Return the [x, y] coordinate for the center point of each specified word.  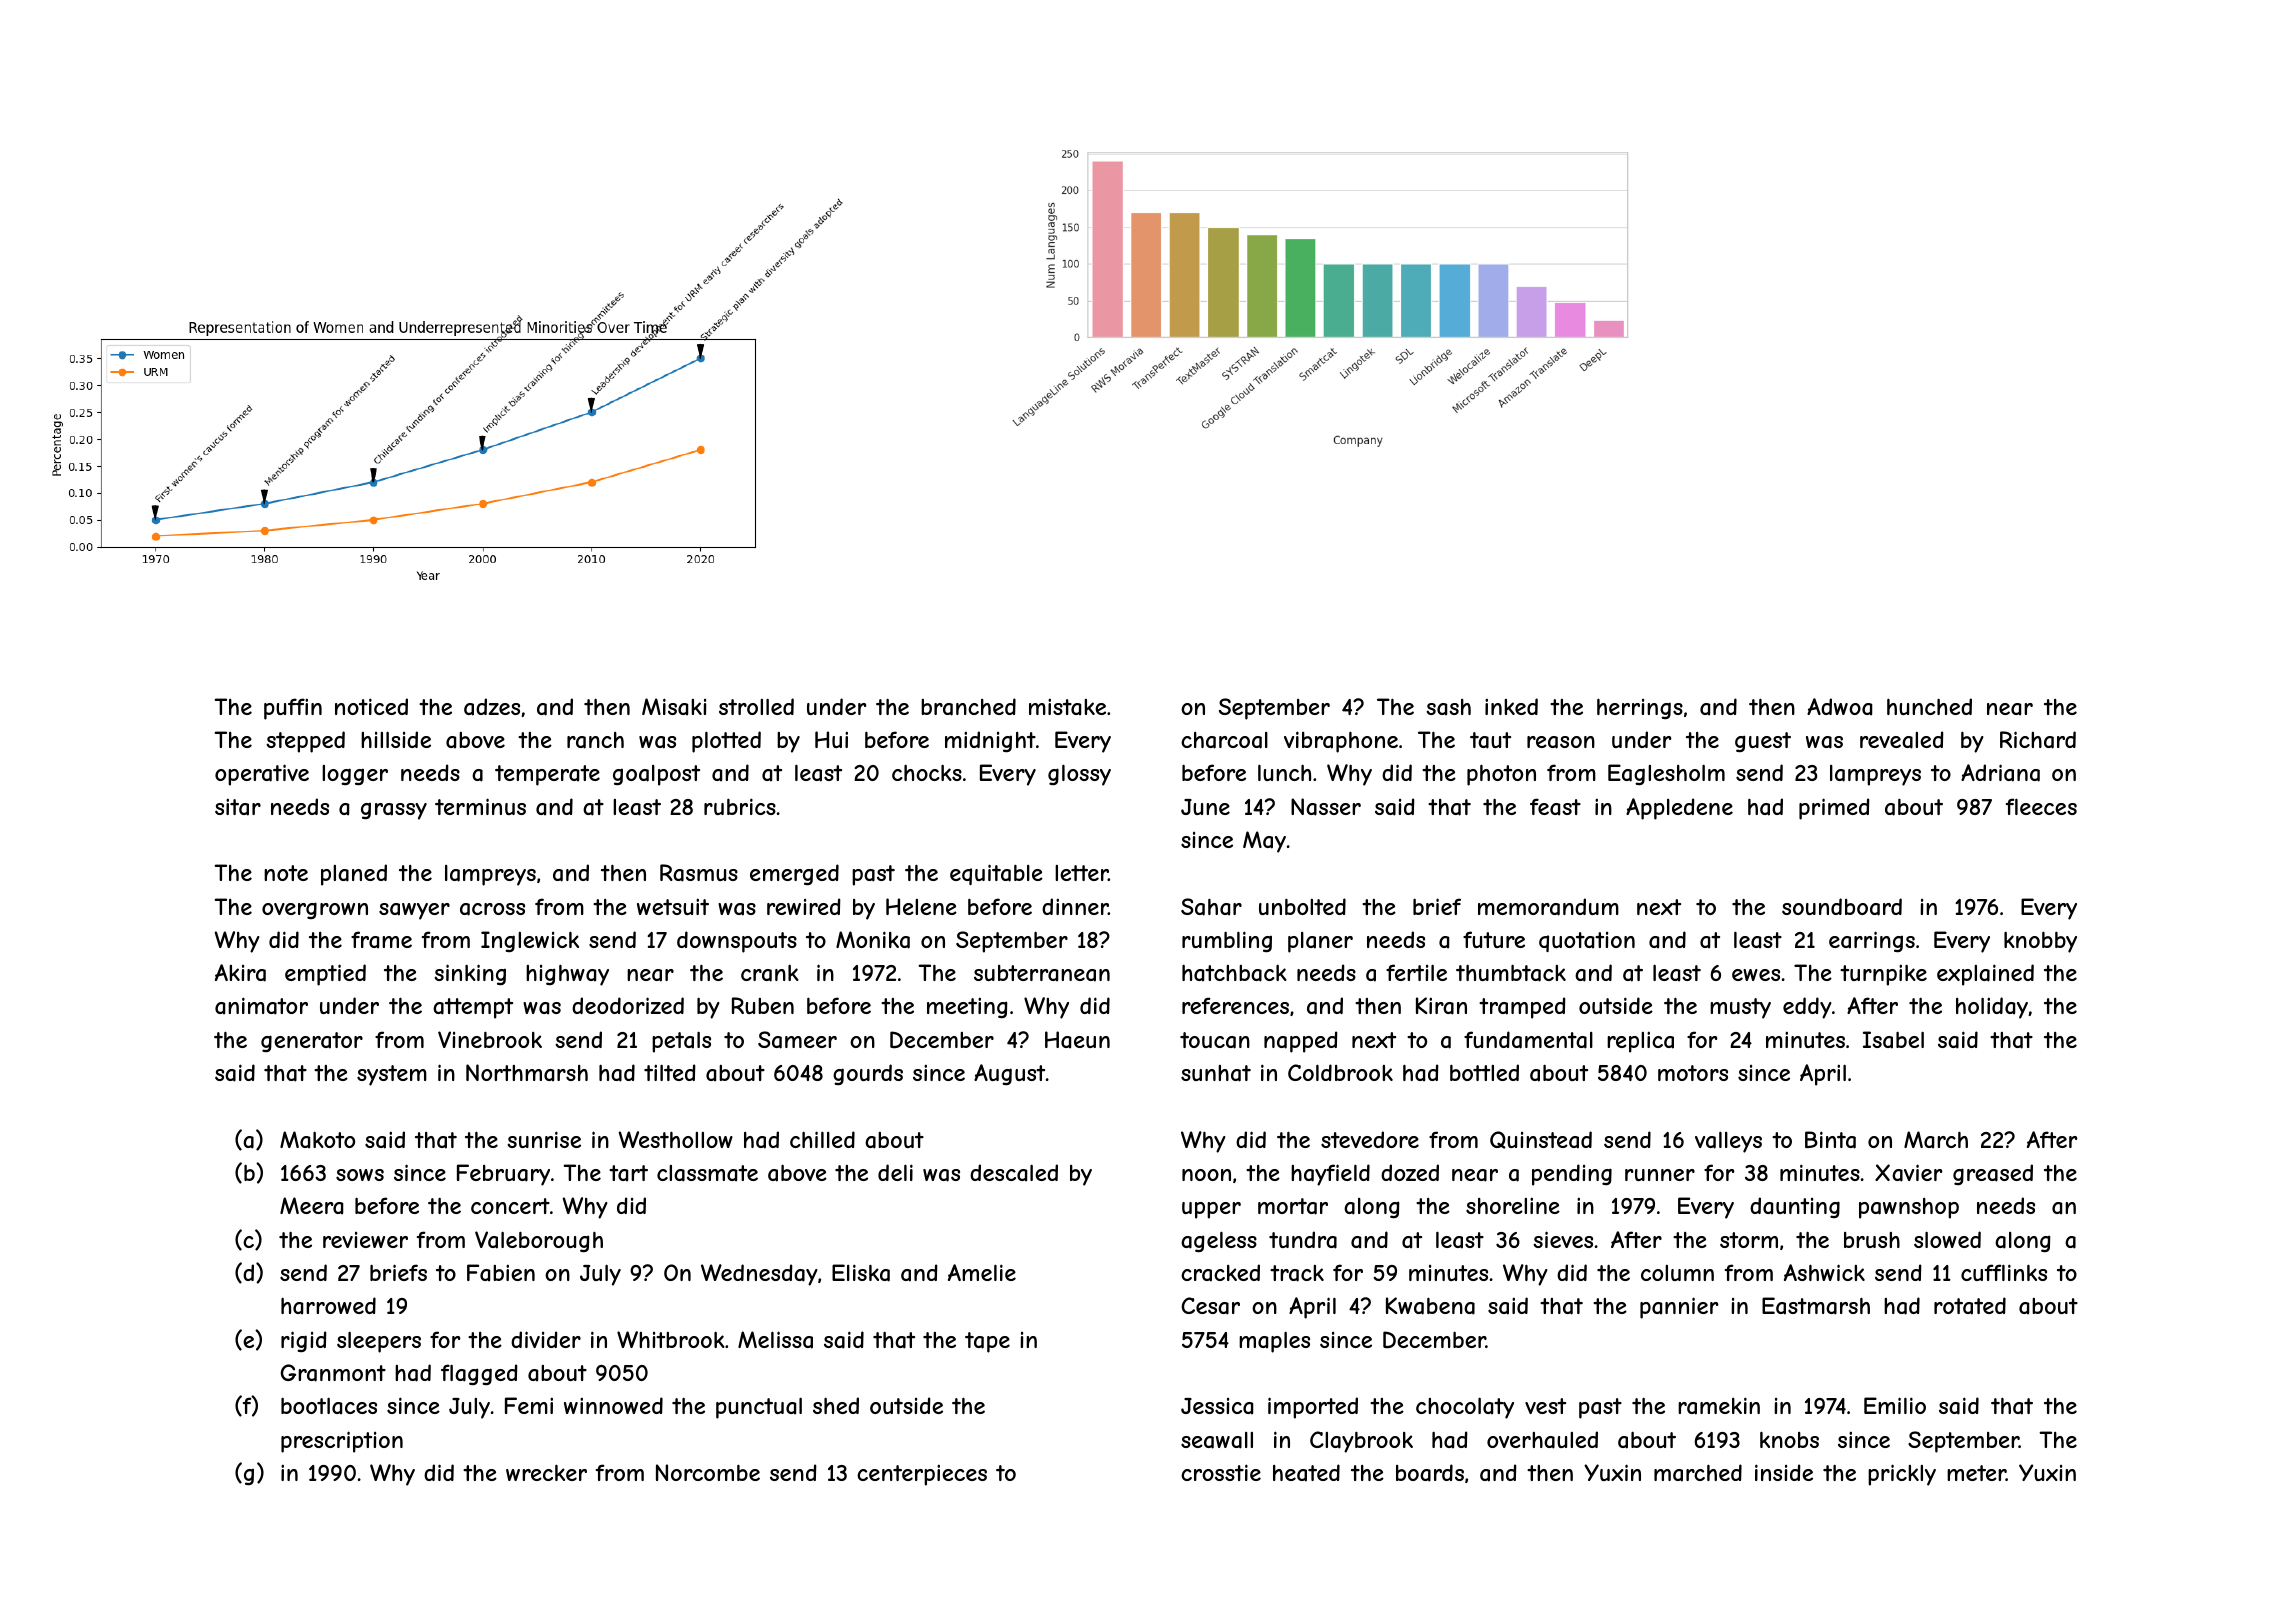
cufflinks [2004, 1272]
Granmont [333, 1373]
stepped [305, 742]
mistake [1067, 707]
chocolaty [1465, 1408]
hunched [1929, 706]
